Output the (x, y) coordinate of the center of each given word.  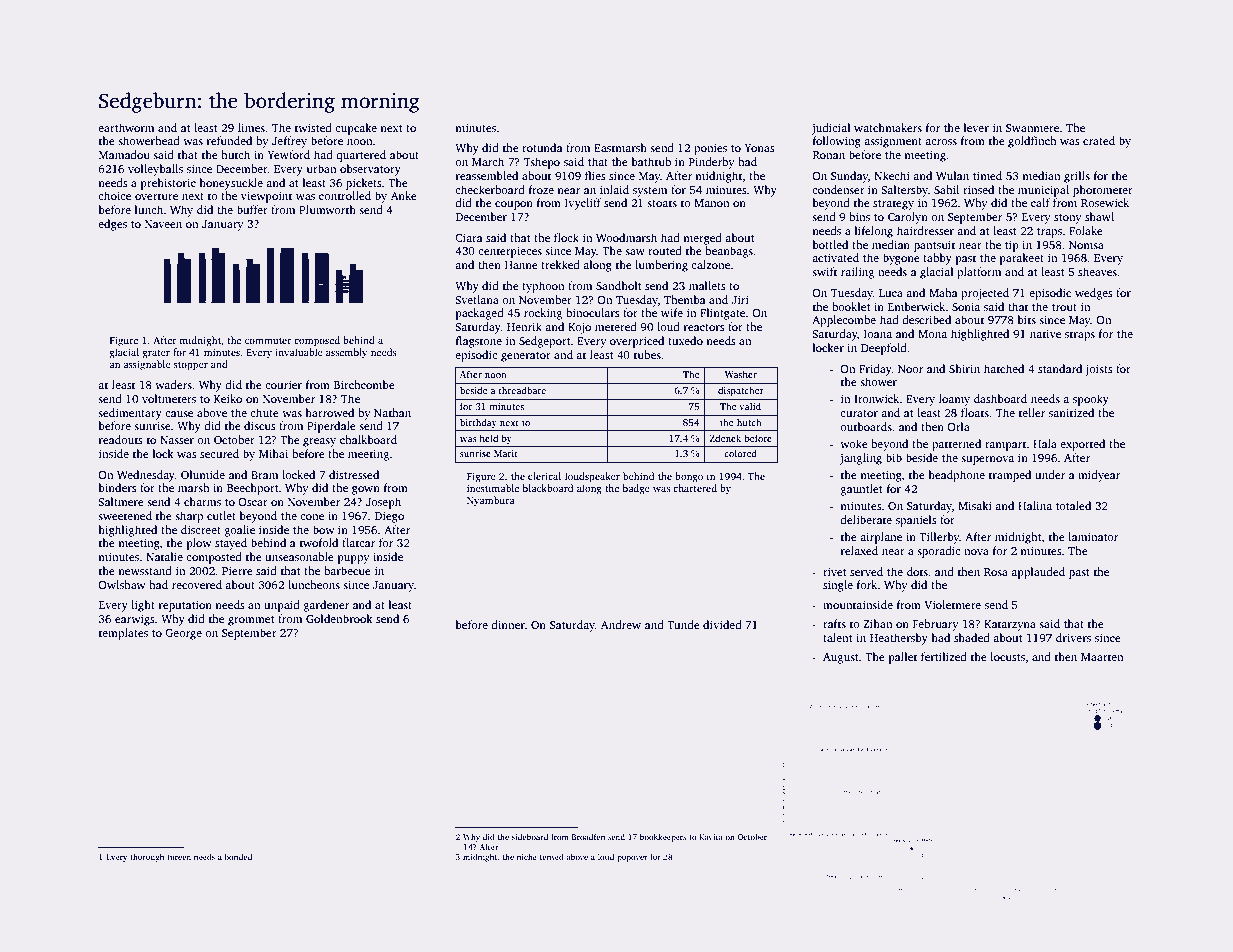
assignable (147, 365)
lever (976, 127)
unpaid (282, 606)
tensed (552, 857)
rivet (835, 571)
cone (312, 517)
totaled (1073, 505)
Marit (506, 453)
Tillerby (939, 538)
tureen (179, 857)
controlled (345, 195)
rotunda (542, 147)
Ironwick (876, 398)
